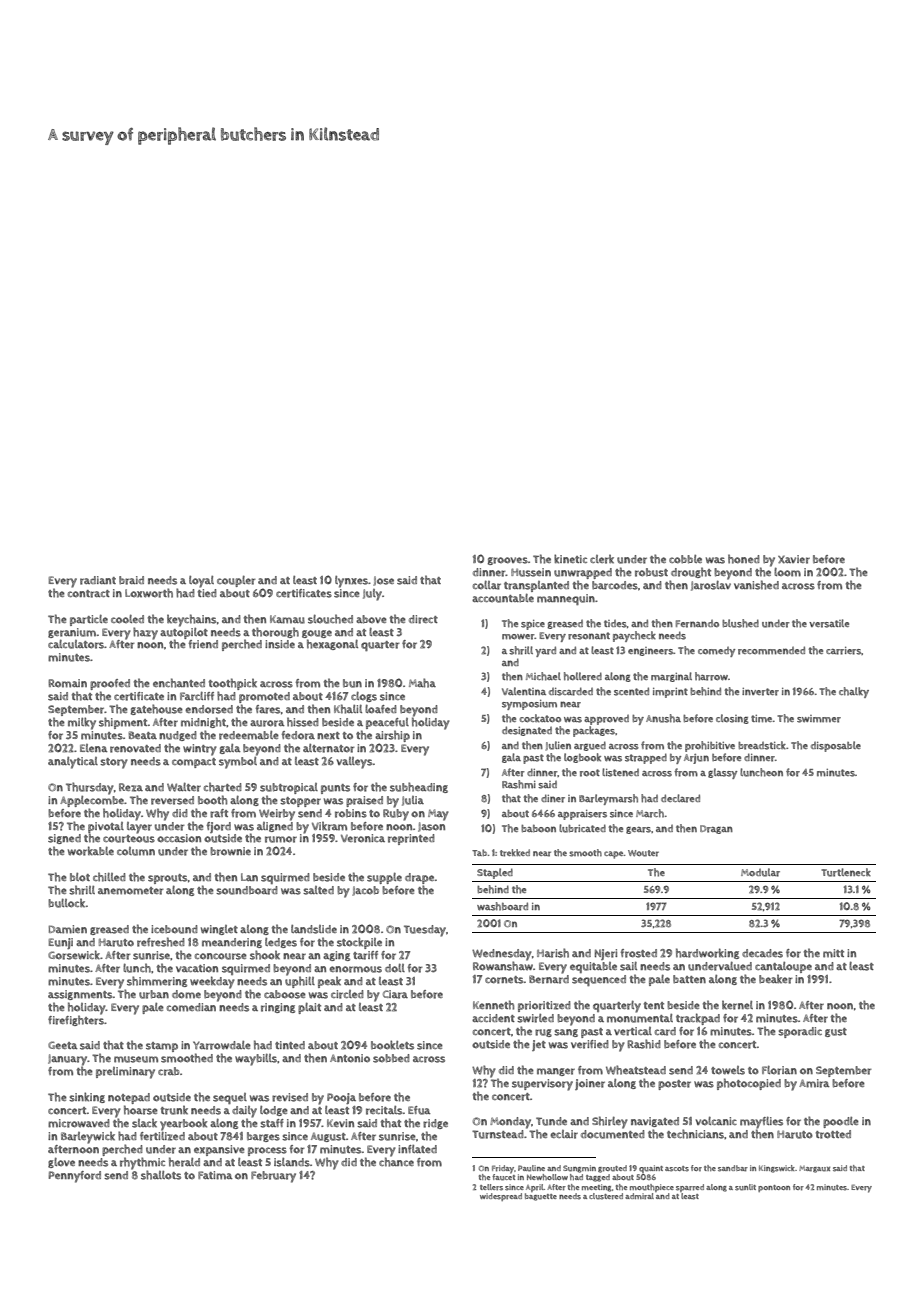 The width and height of the screenshot is (924, 1308). What do you see at coordinates (794, 559) in the screenshot?
I see `Xavier` at bounding box center [794, 559].
